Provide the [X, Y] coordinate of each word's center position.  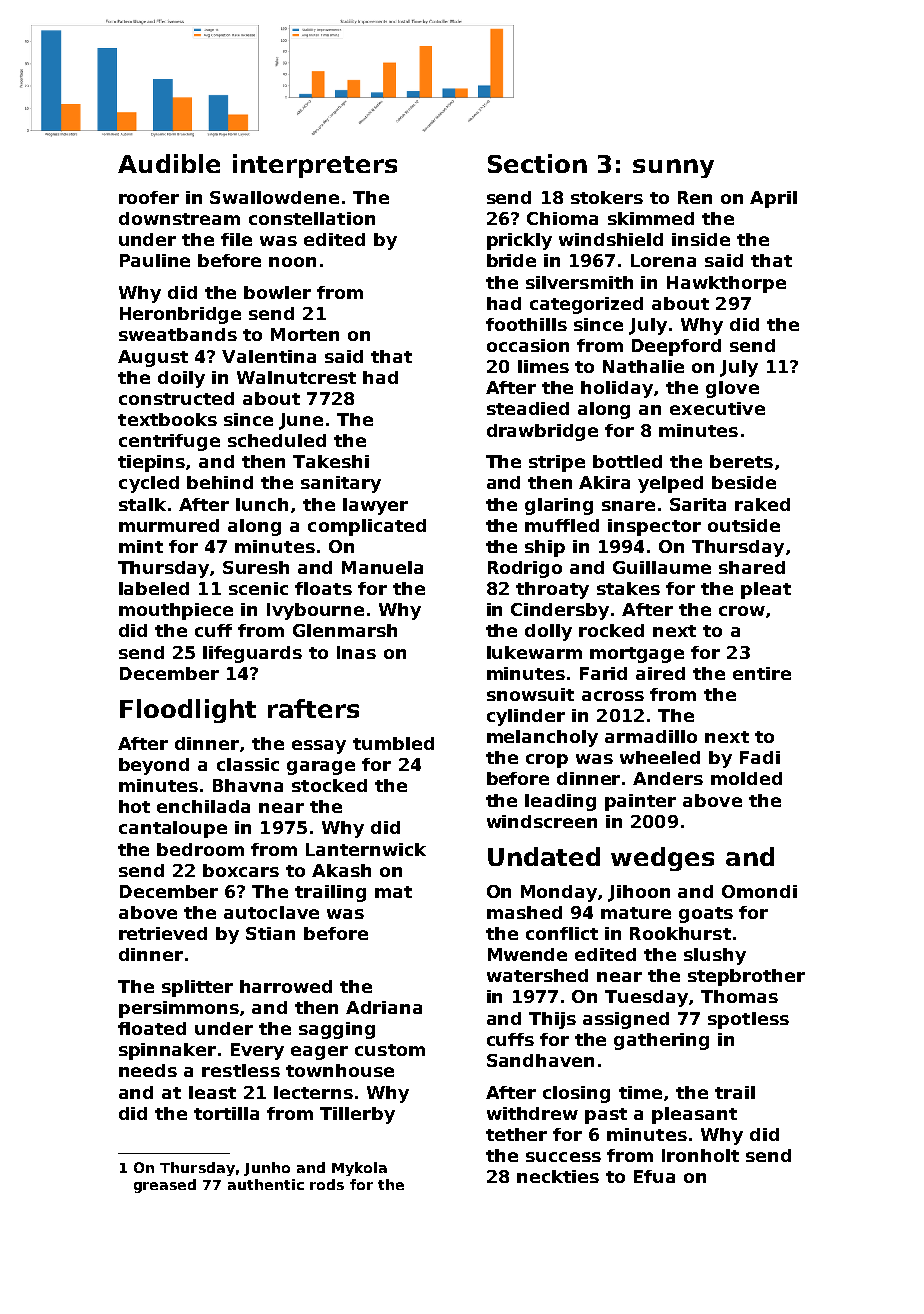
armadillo [651, 736]
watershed [537, 975]
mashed [524, 912]
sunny [673, 168]
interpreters [315, 166]
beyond [154, 766]
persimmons [179, 1009]
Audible [169, 163]
